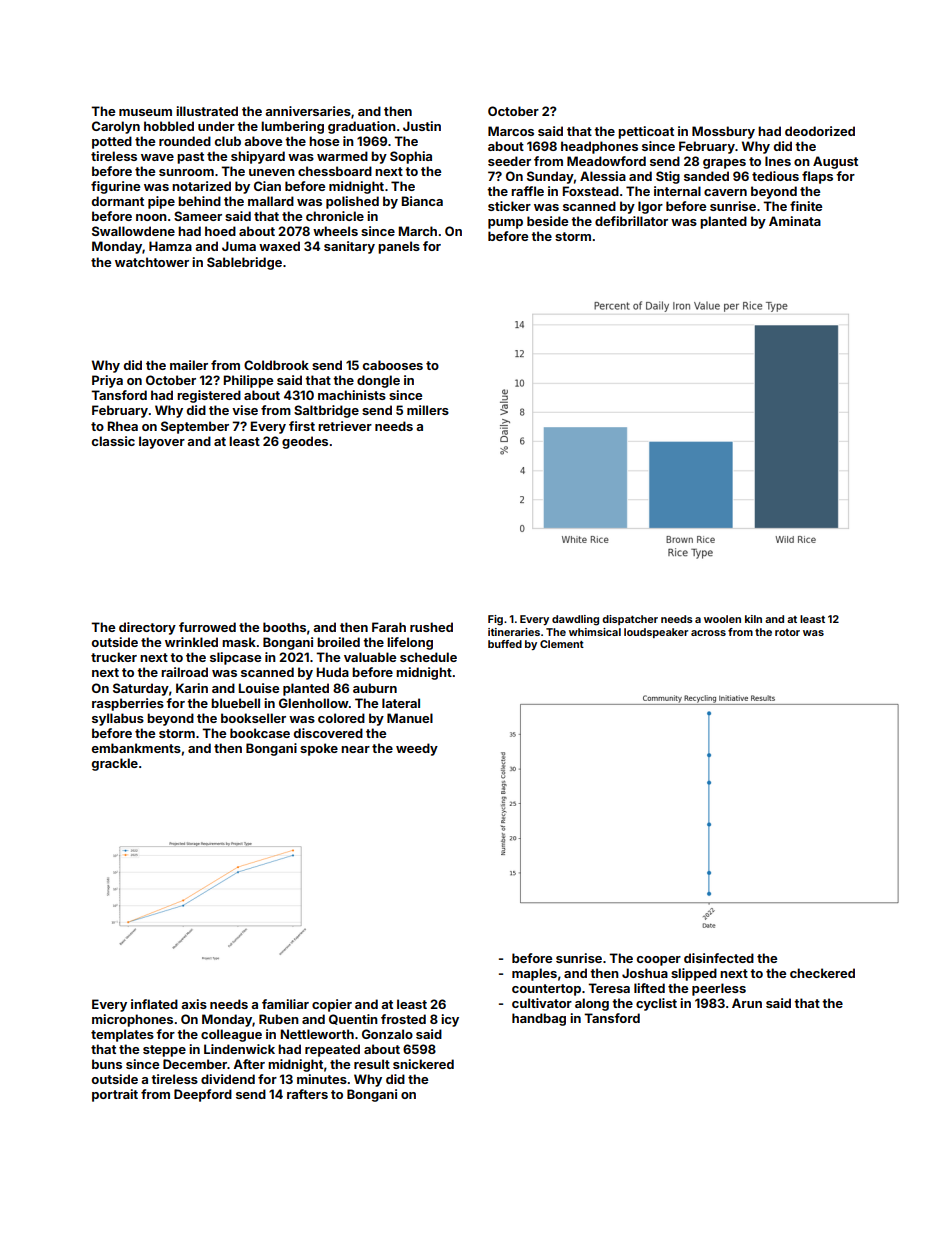 This screenshot has height=1233, width=952. I want to click on snickered, so click(423, 1064).
